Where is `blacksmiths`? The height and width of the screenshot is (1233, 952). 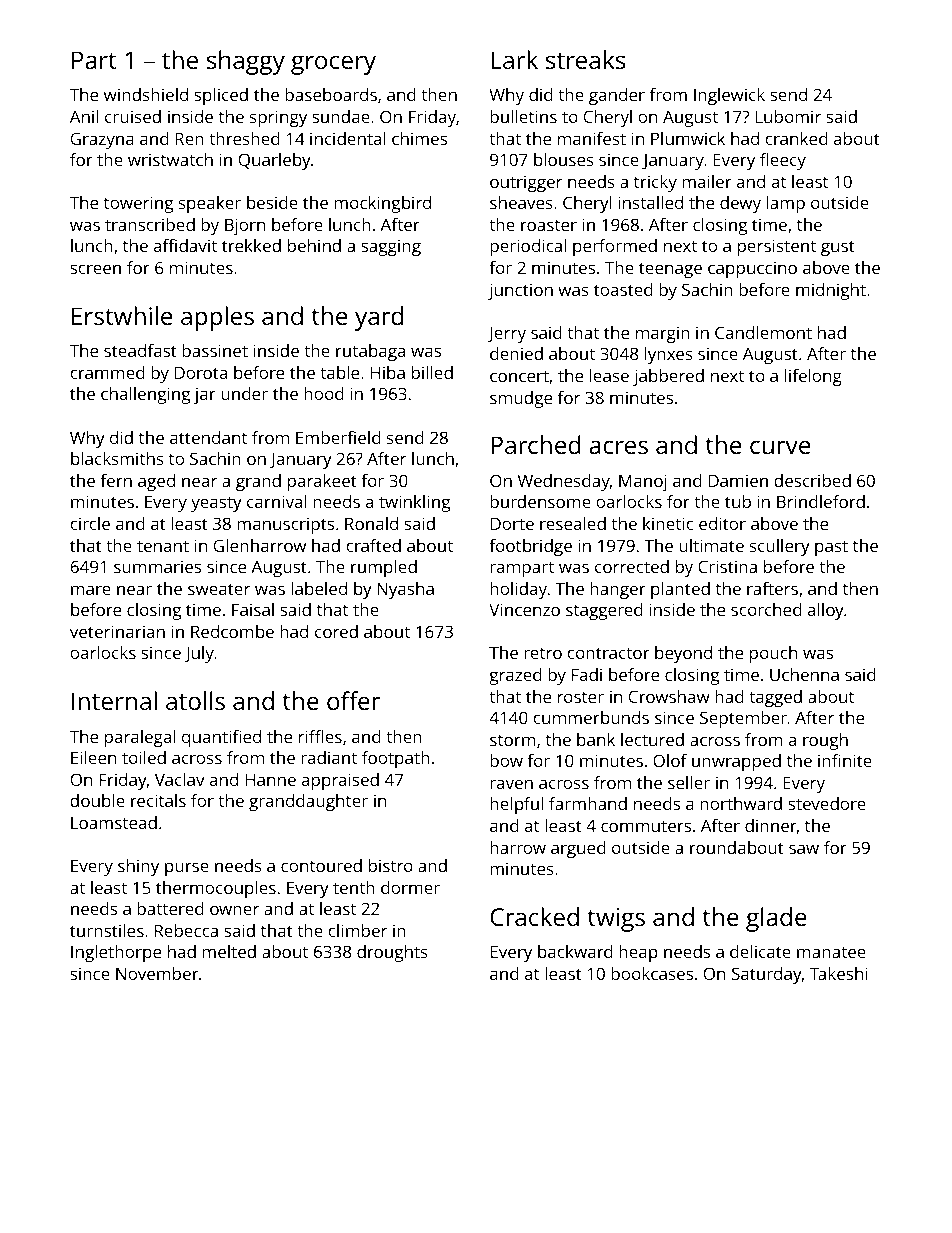
blacksmiths is located at coordinates (117, 458).
